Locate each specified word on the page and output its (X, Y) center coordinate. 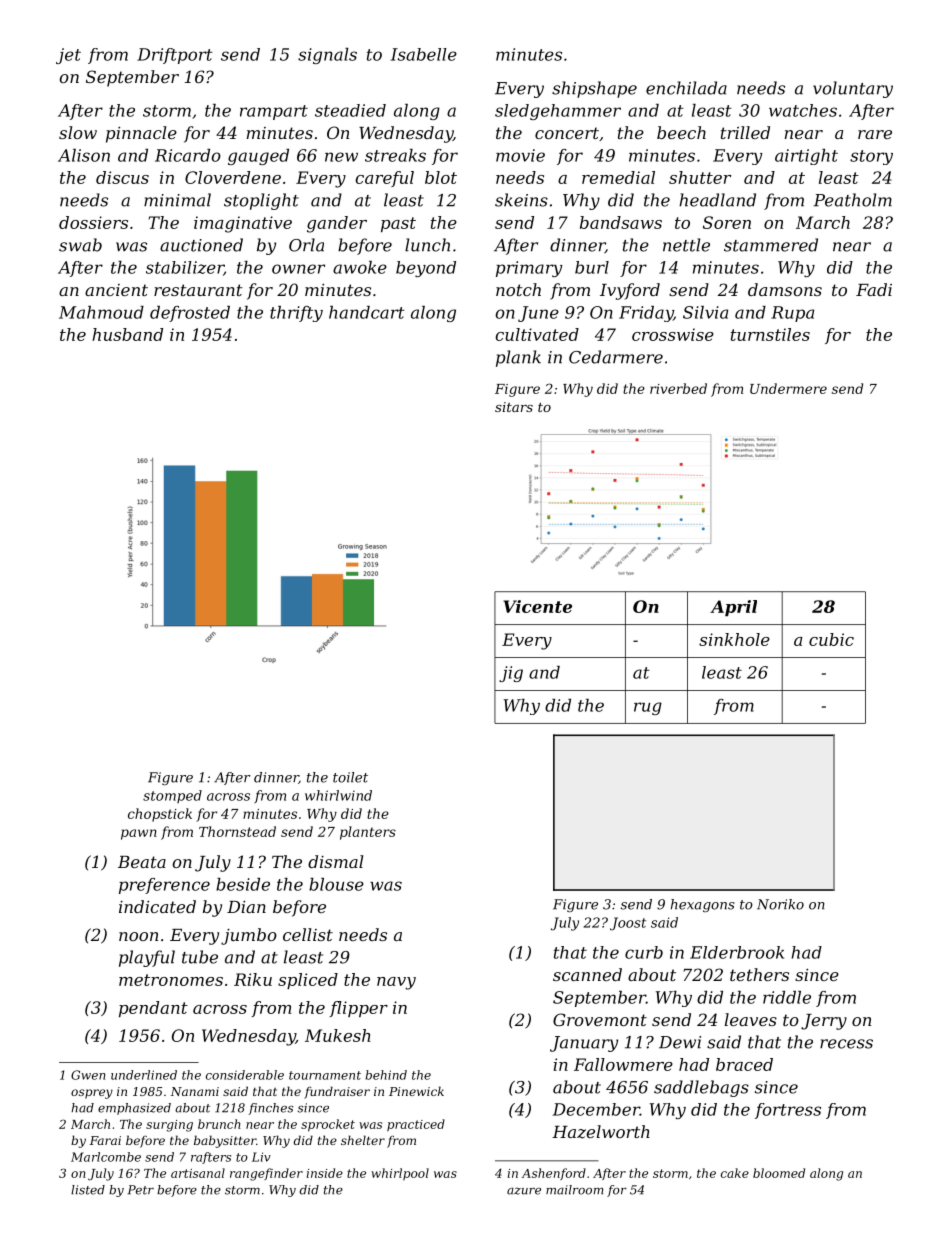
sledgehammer (558, 112)
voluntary (853, 89)
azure (524, 1191)
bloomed (779, 1173)
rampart (274, 112)
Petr (141, 1190)
